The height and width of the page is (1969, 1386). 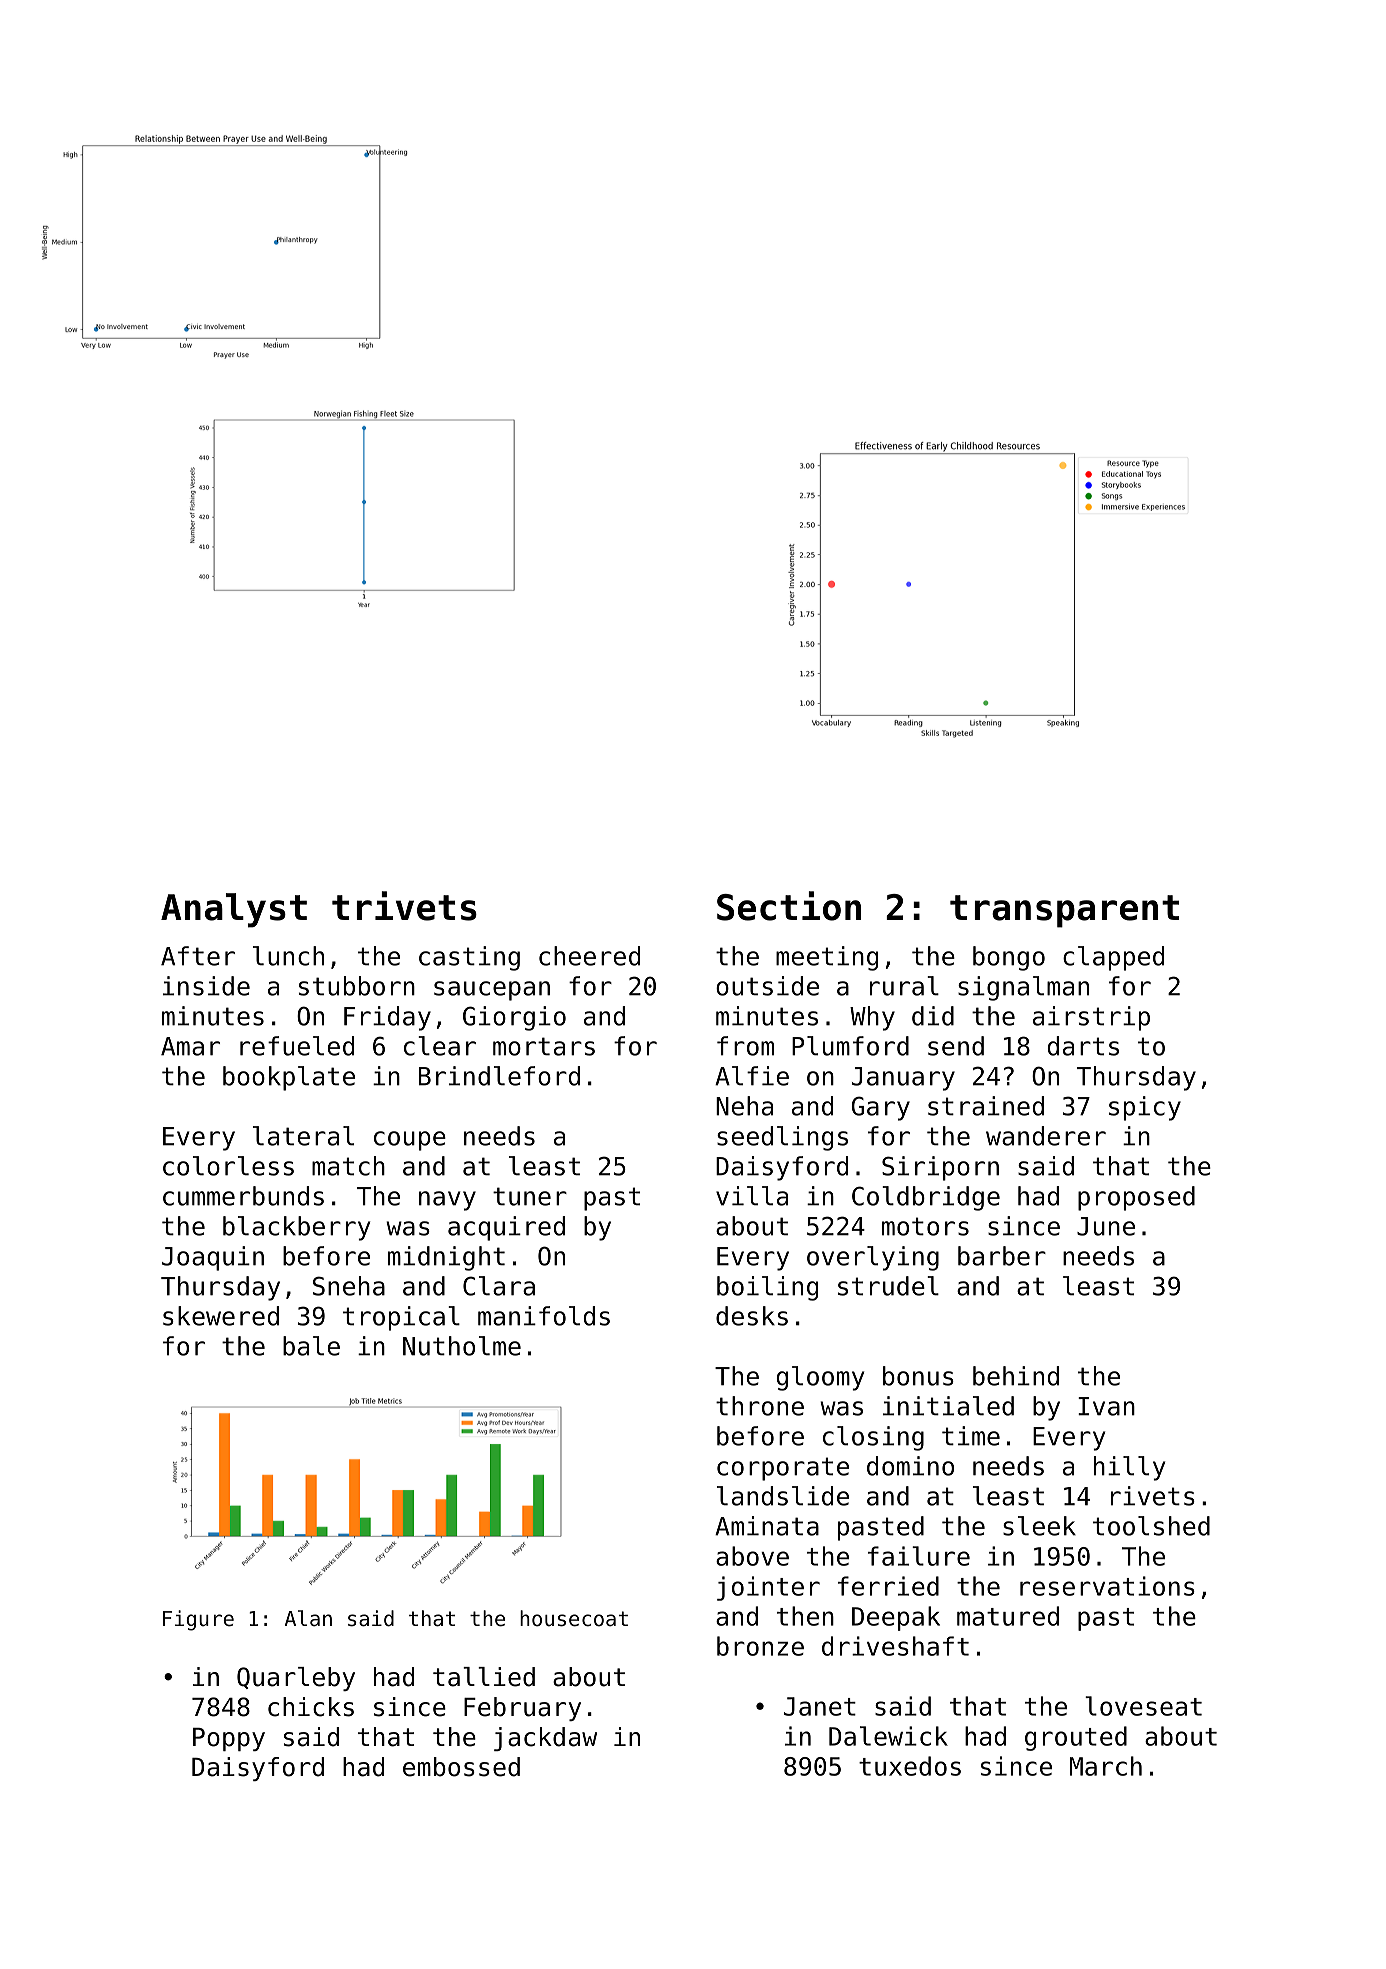 What do you see at coordinates (462, 1346) in the page?
I see `Nutholme` at bounding box center [462, 1346].
